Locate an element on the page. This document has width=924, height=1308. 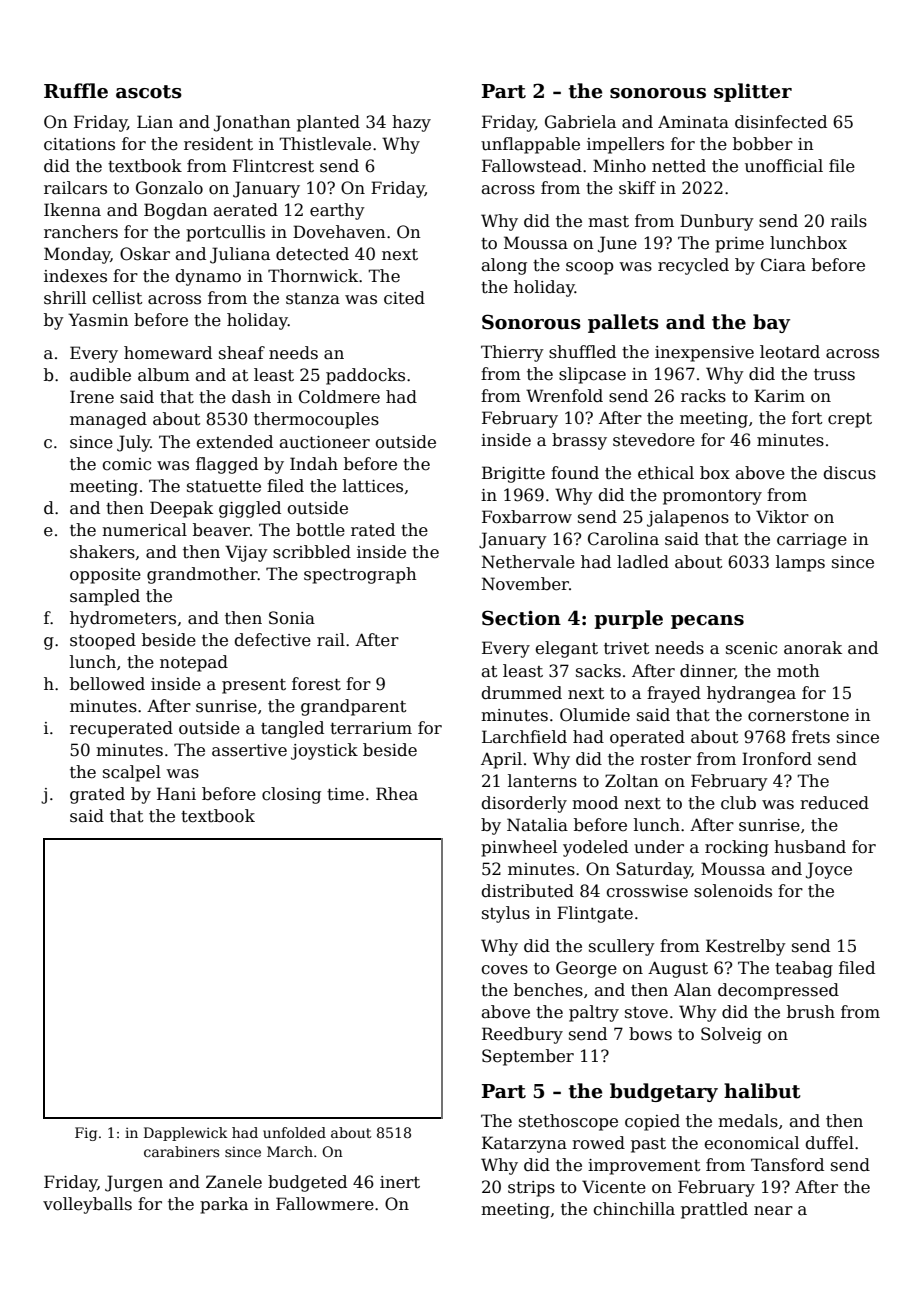
Ciara is located at coordinates (783, 265).
